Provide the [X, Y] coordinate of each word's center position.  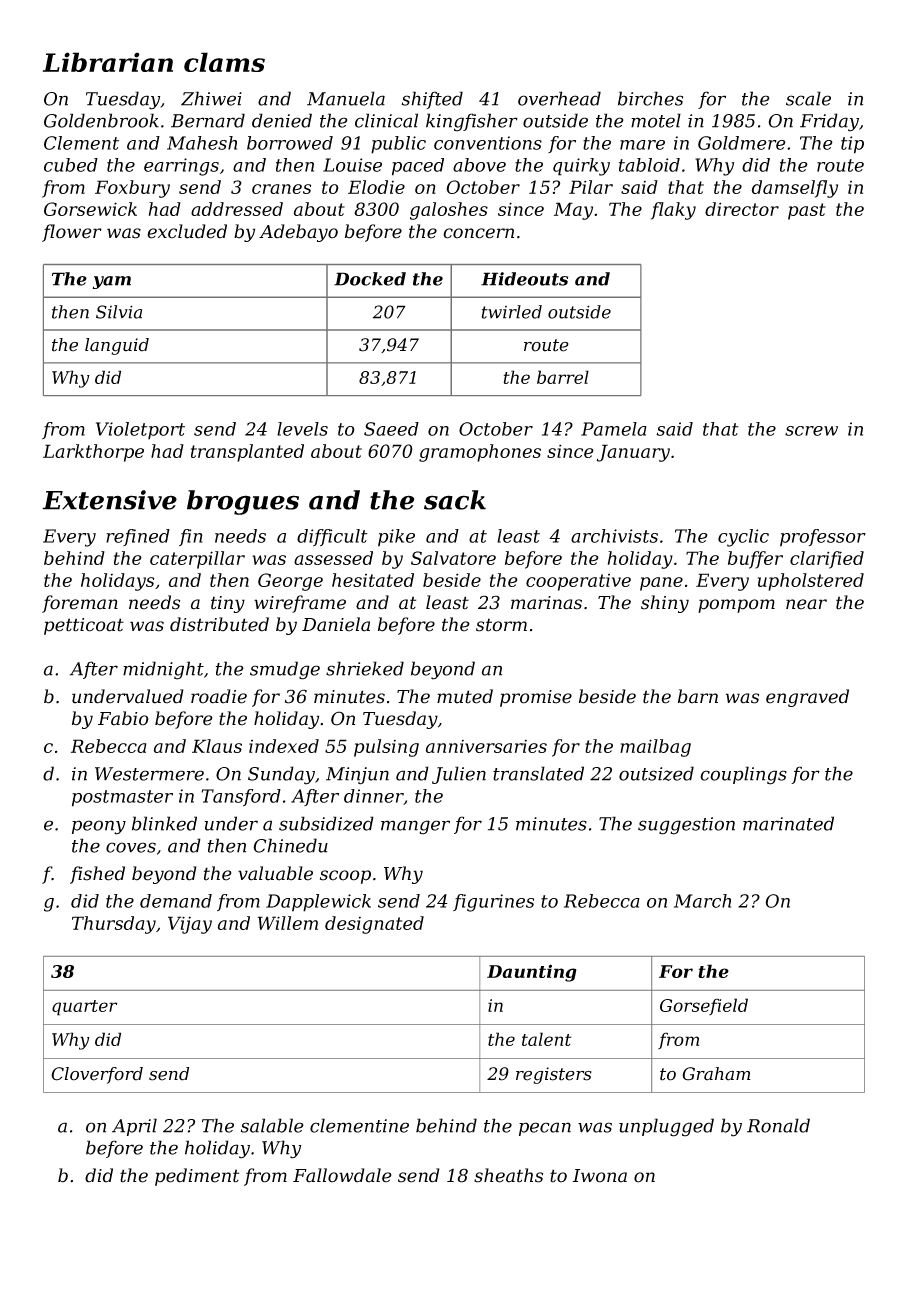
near [806, 604]
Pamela [614, 429]
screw [811, 431]
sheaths [508, 1175]
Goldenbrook [101, 120]
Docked [370, 279]
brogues [243, 502]
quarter [84, 1008]
